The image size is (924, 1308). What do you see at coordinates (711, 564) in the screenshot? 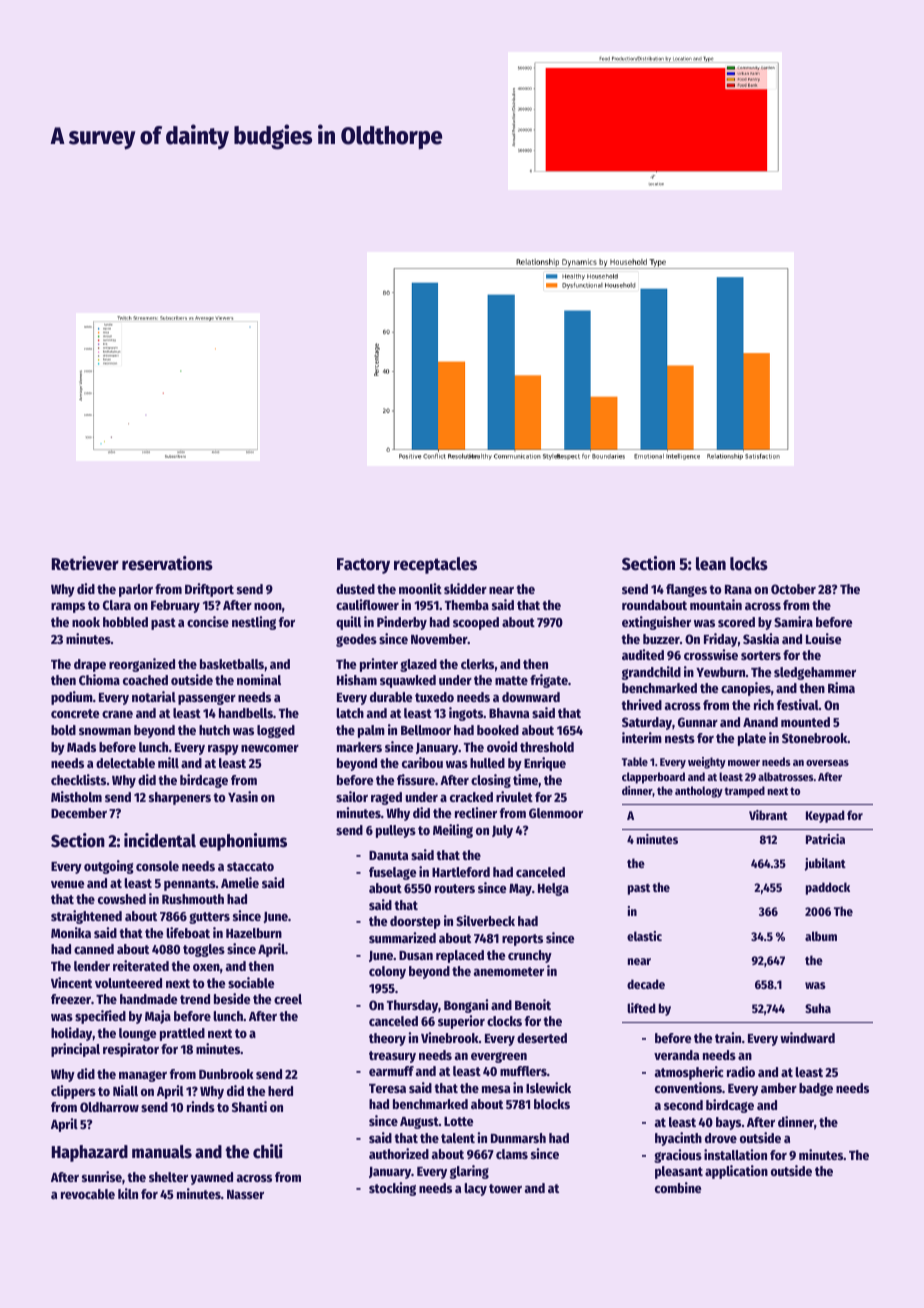
I see `lean` at bounding box center [711, 564].
